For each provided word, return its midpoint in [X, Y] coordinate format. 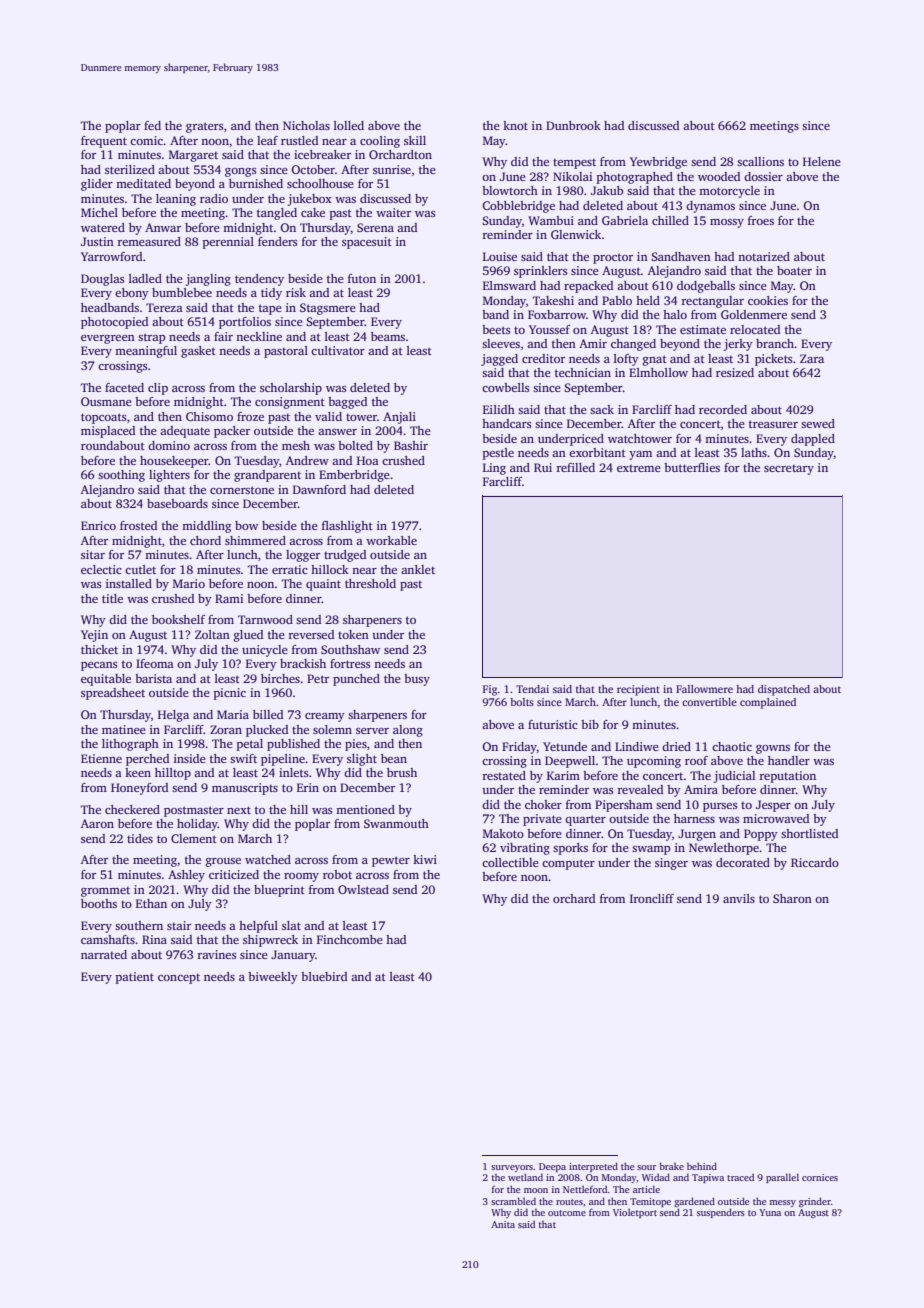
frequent [104, 142]
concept [179, 979]
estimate [703, 329]
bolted [355, 445]
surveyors [512, 1168]
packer [232, 432]
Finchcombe [350, 939]
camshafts [108, 939]
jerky [738, 345]
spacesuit [367, 243]
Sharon [792, 898]
